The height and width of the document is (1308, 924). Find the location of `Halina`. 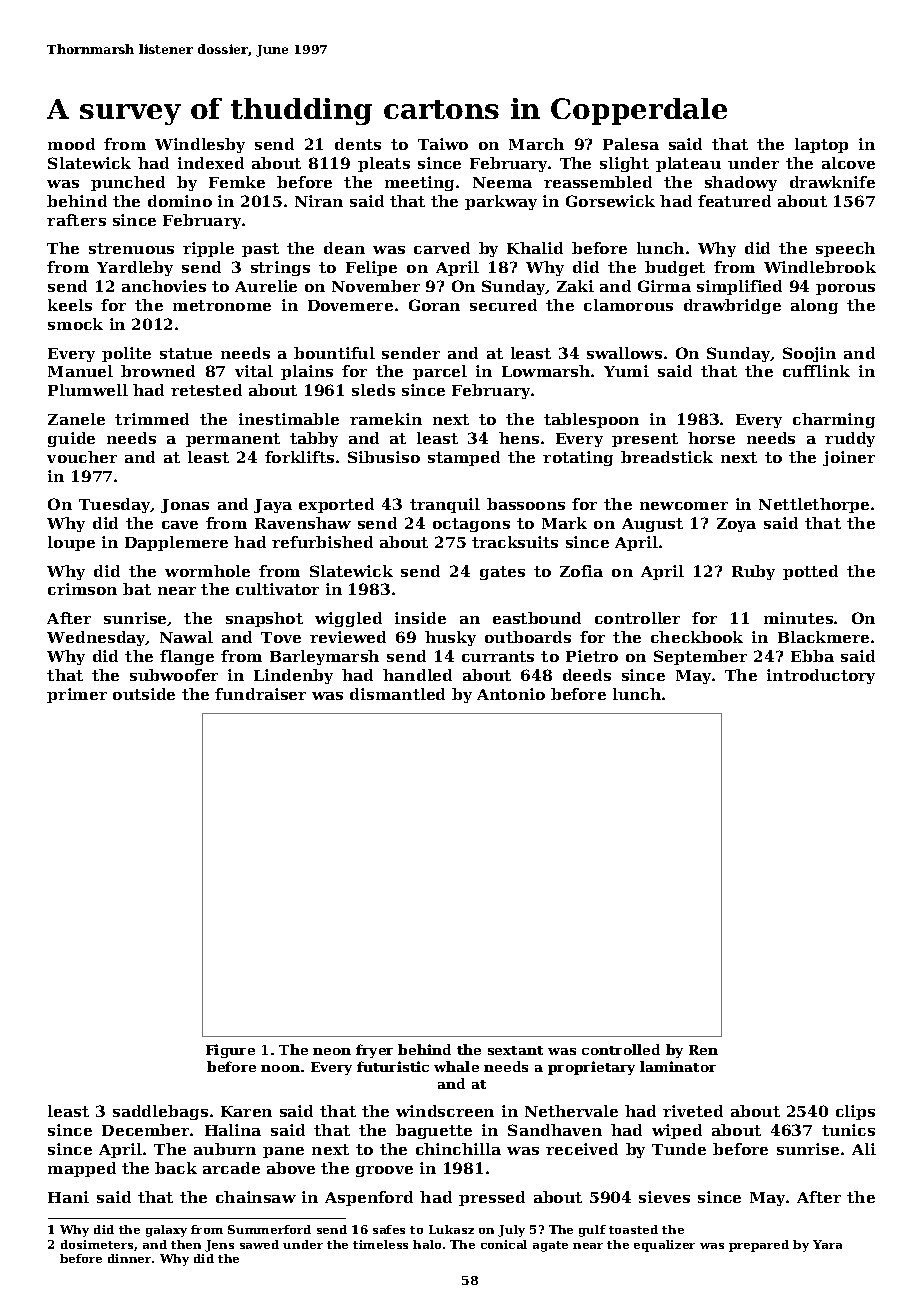

Halina is located at coordinates (233, 1130).
